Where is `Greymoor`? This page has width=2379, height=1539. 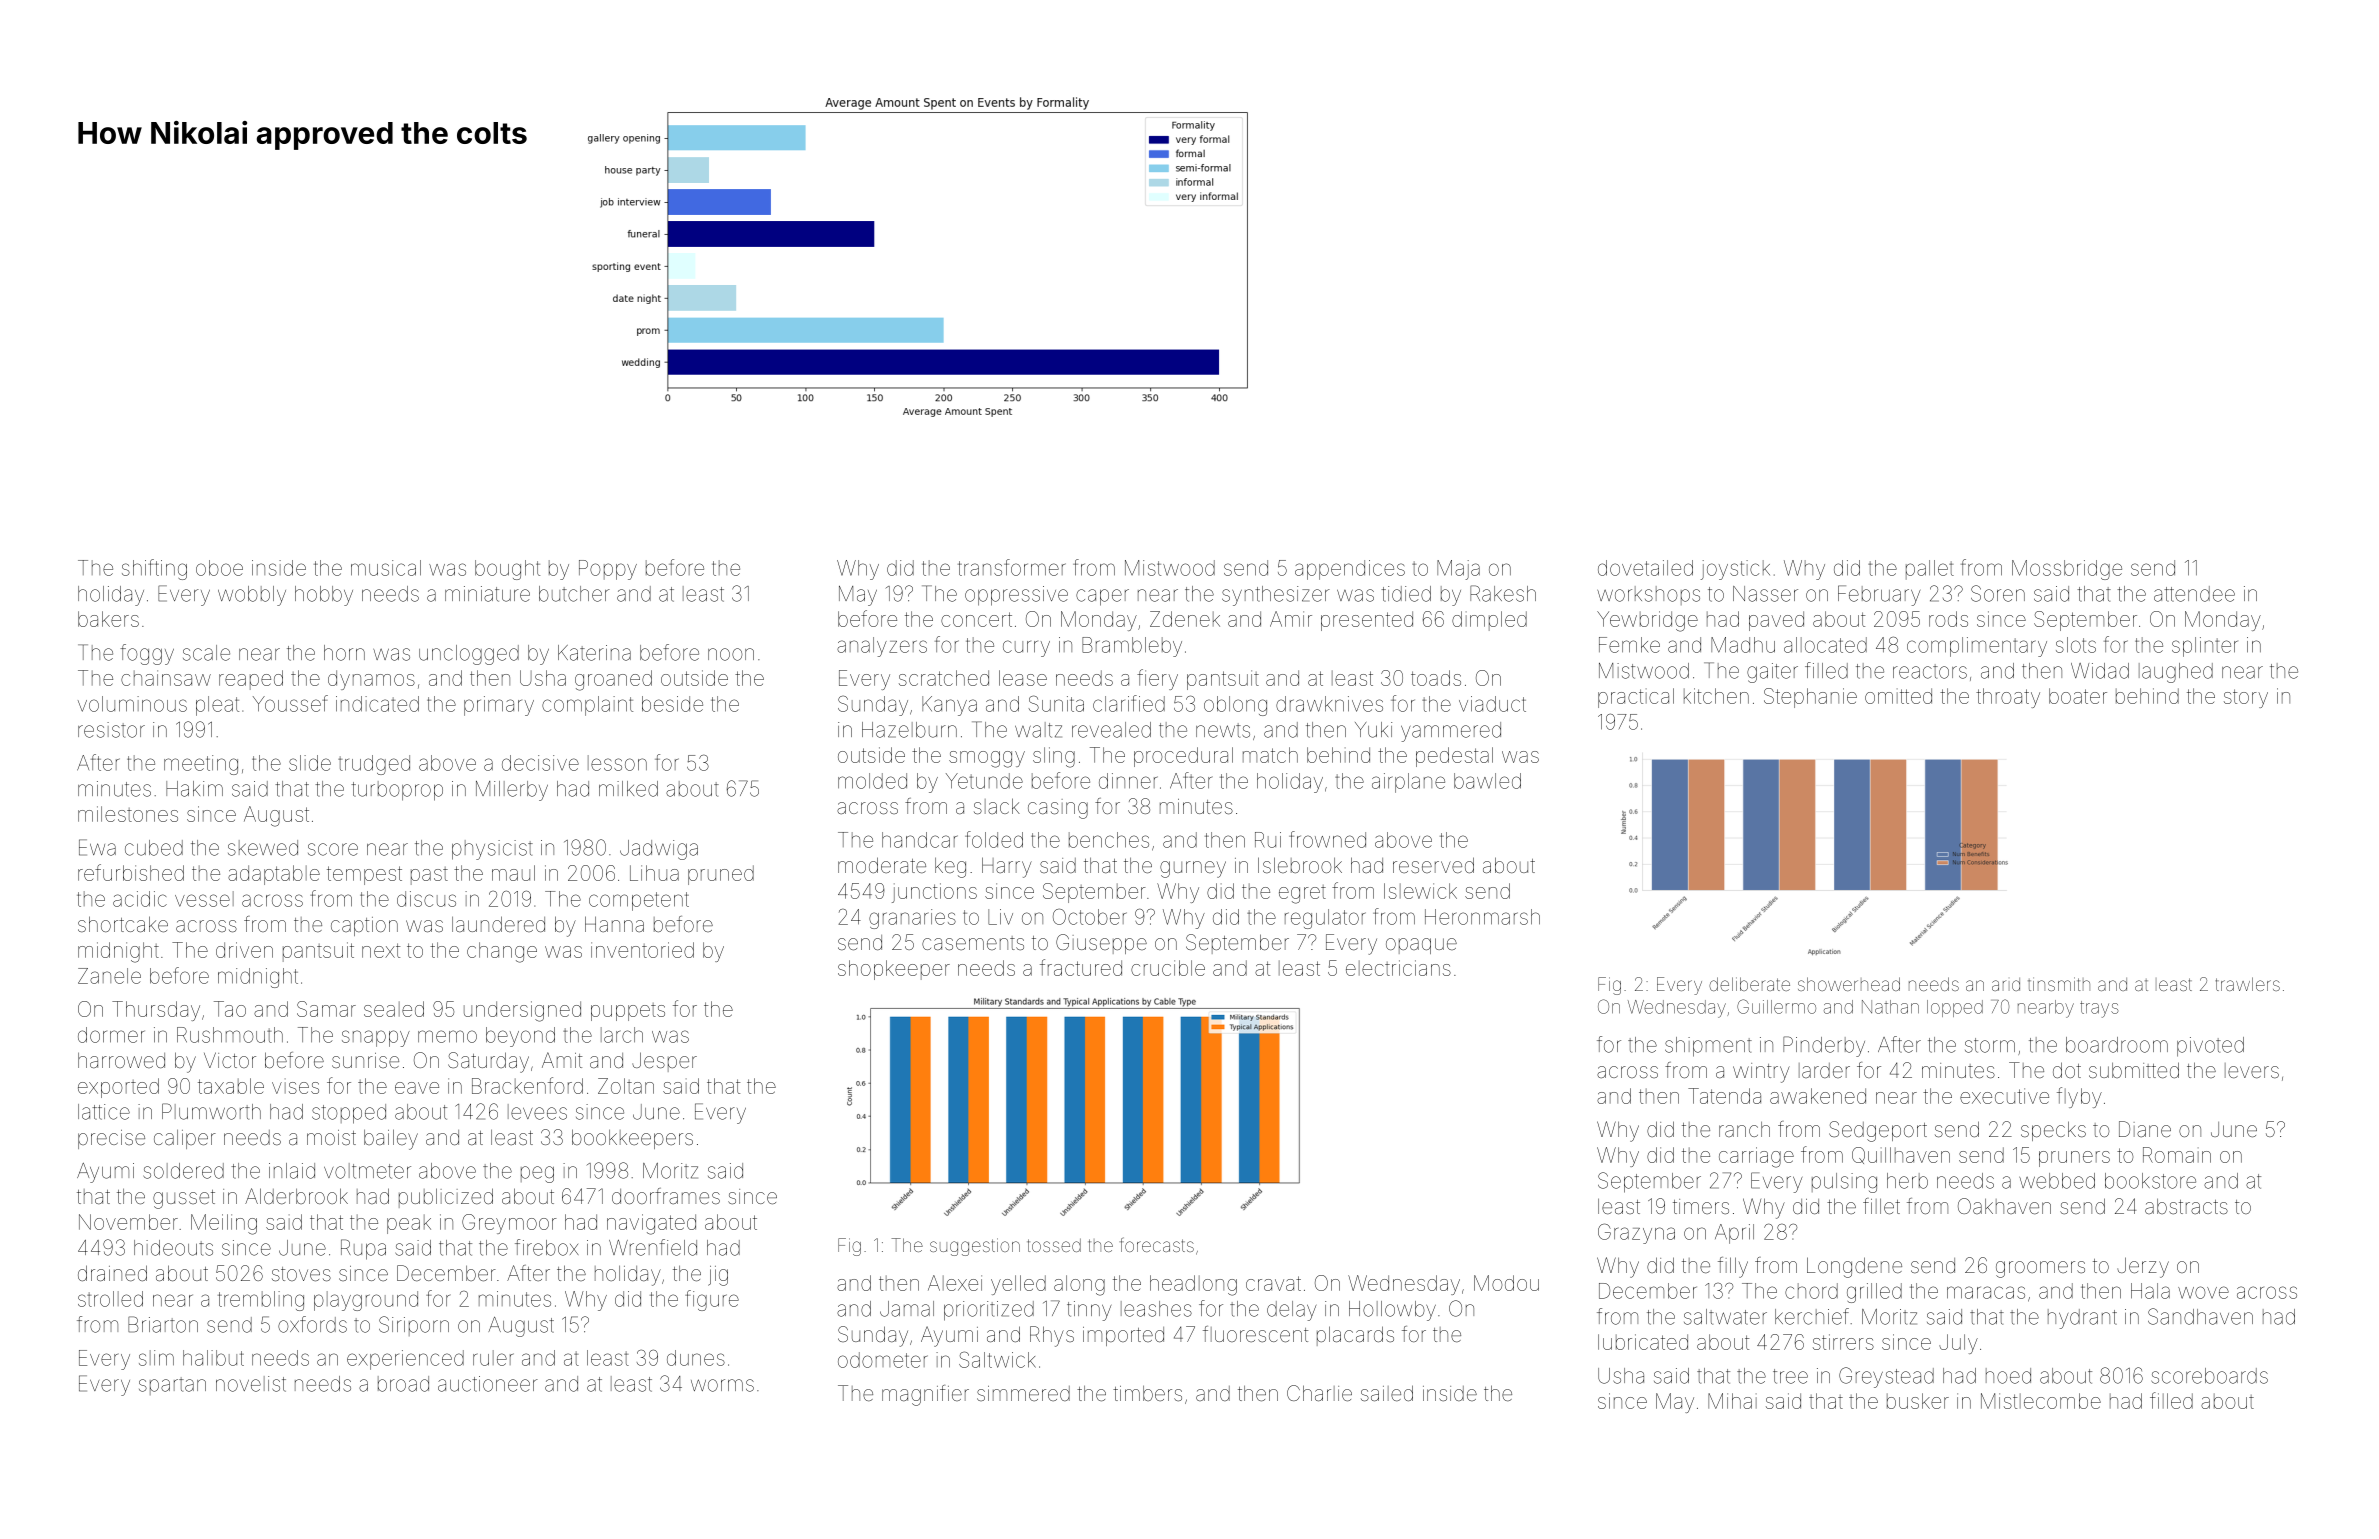 Greymoor is located at coordinates (509, 1224).
